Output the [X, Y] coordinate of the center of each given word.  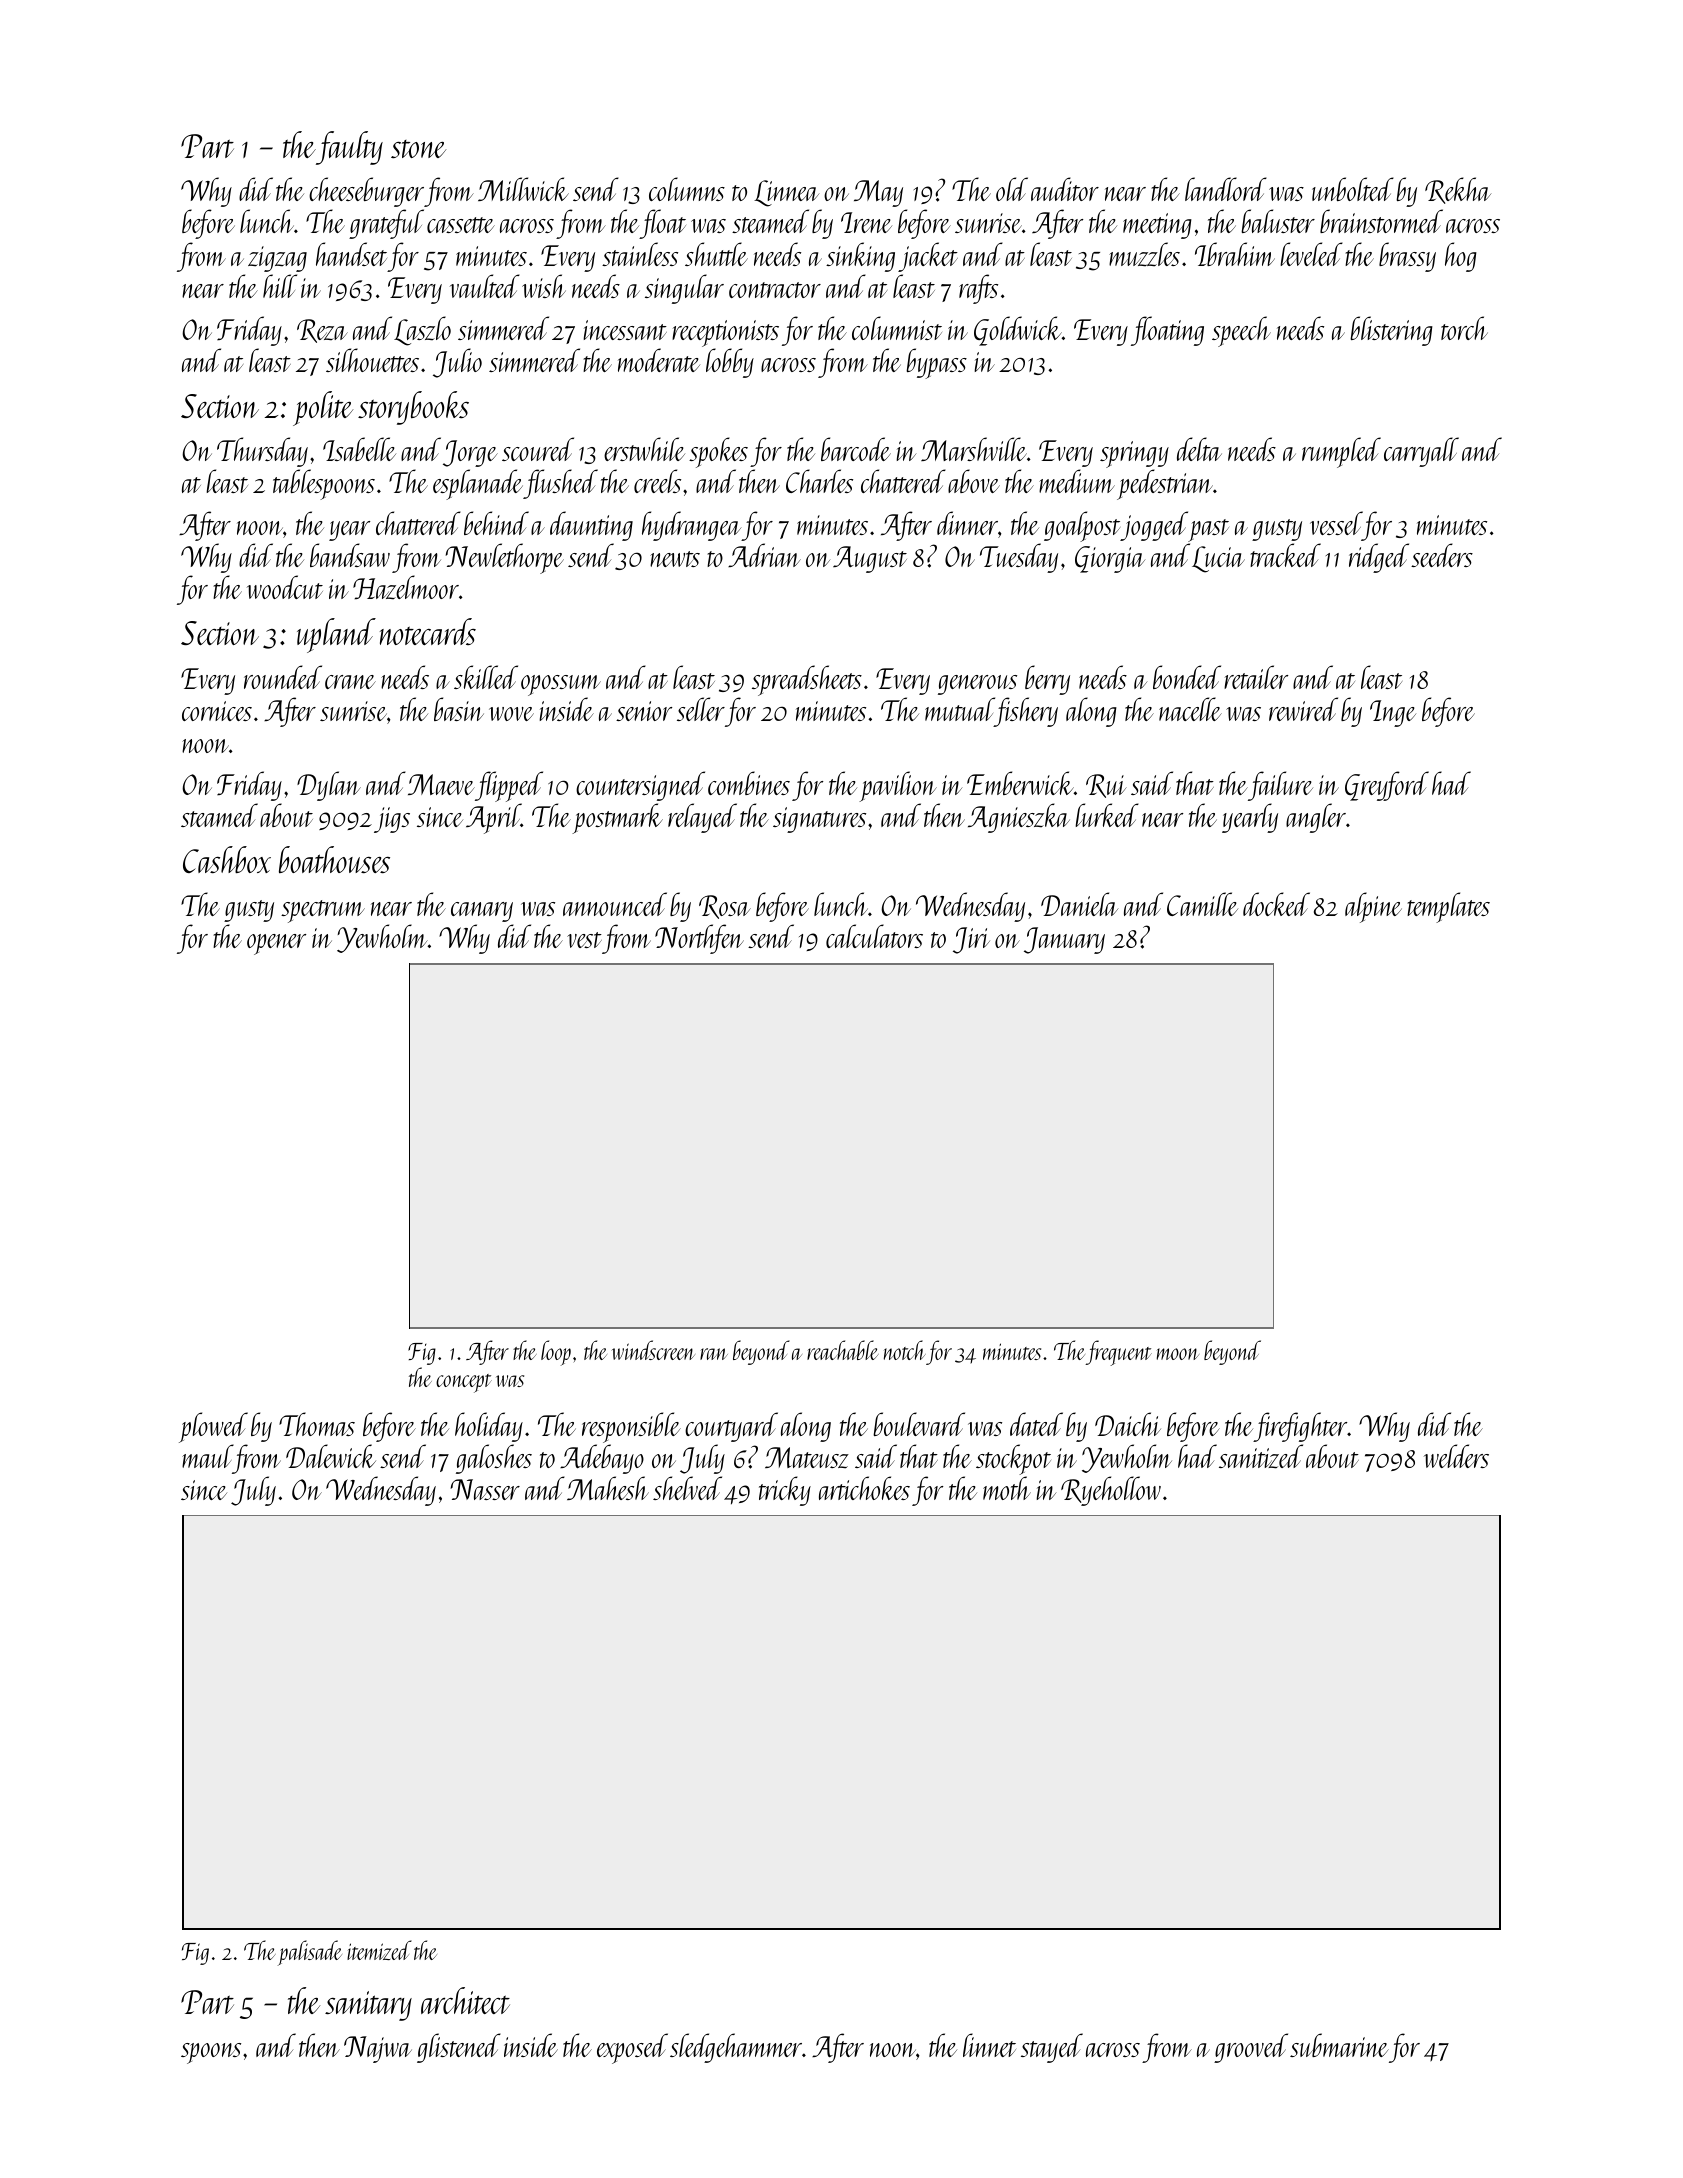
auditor [1065, 189]
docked [1276, 904]
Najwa [378, 2049]
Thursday [262, 452]
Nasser [485, 1489]
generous [977, 685]
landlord [1226, 189]
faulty [349, 148]
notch [905, 1350]
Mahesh [608, 1488]
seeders [1442, 555]
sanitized [1261, 1456]
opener [276, 944]
